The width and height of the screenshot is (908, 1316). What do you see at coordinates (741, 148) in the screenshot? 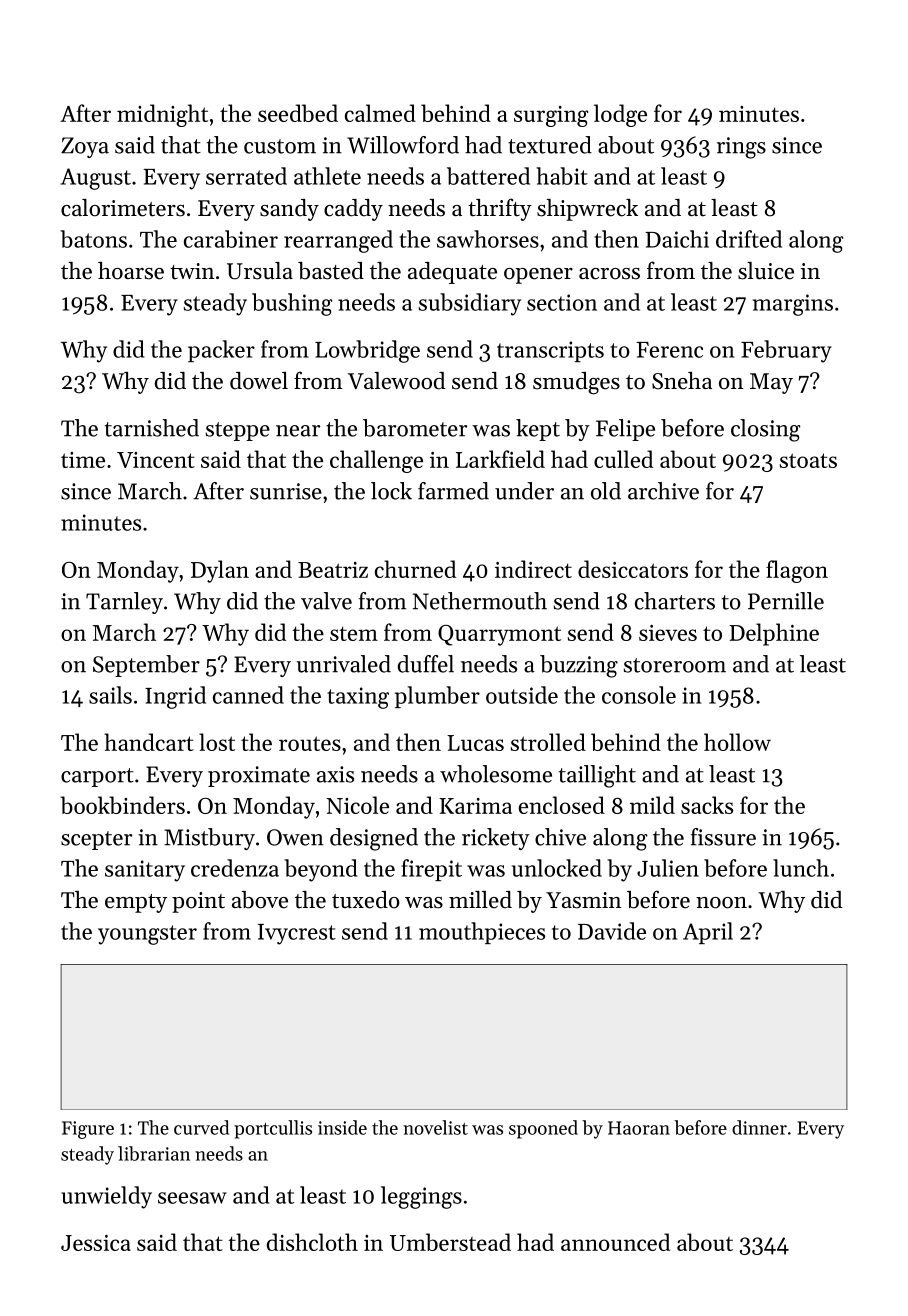
I see `rings` at bounding box center [741, 148].
